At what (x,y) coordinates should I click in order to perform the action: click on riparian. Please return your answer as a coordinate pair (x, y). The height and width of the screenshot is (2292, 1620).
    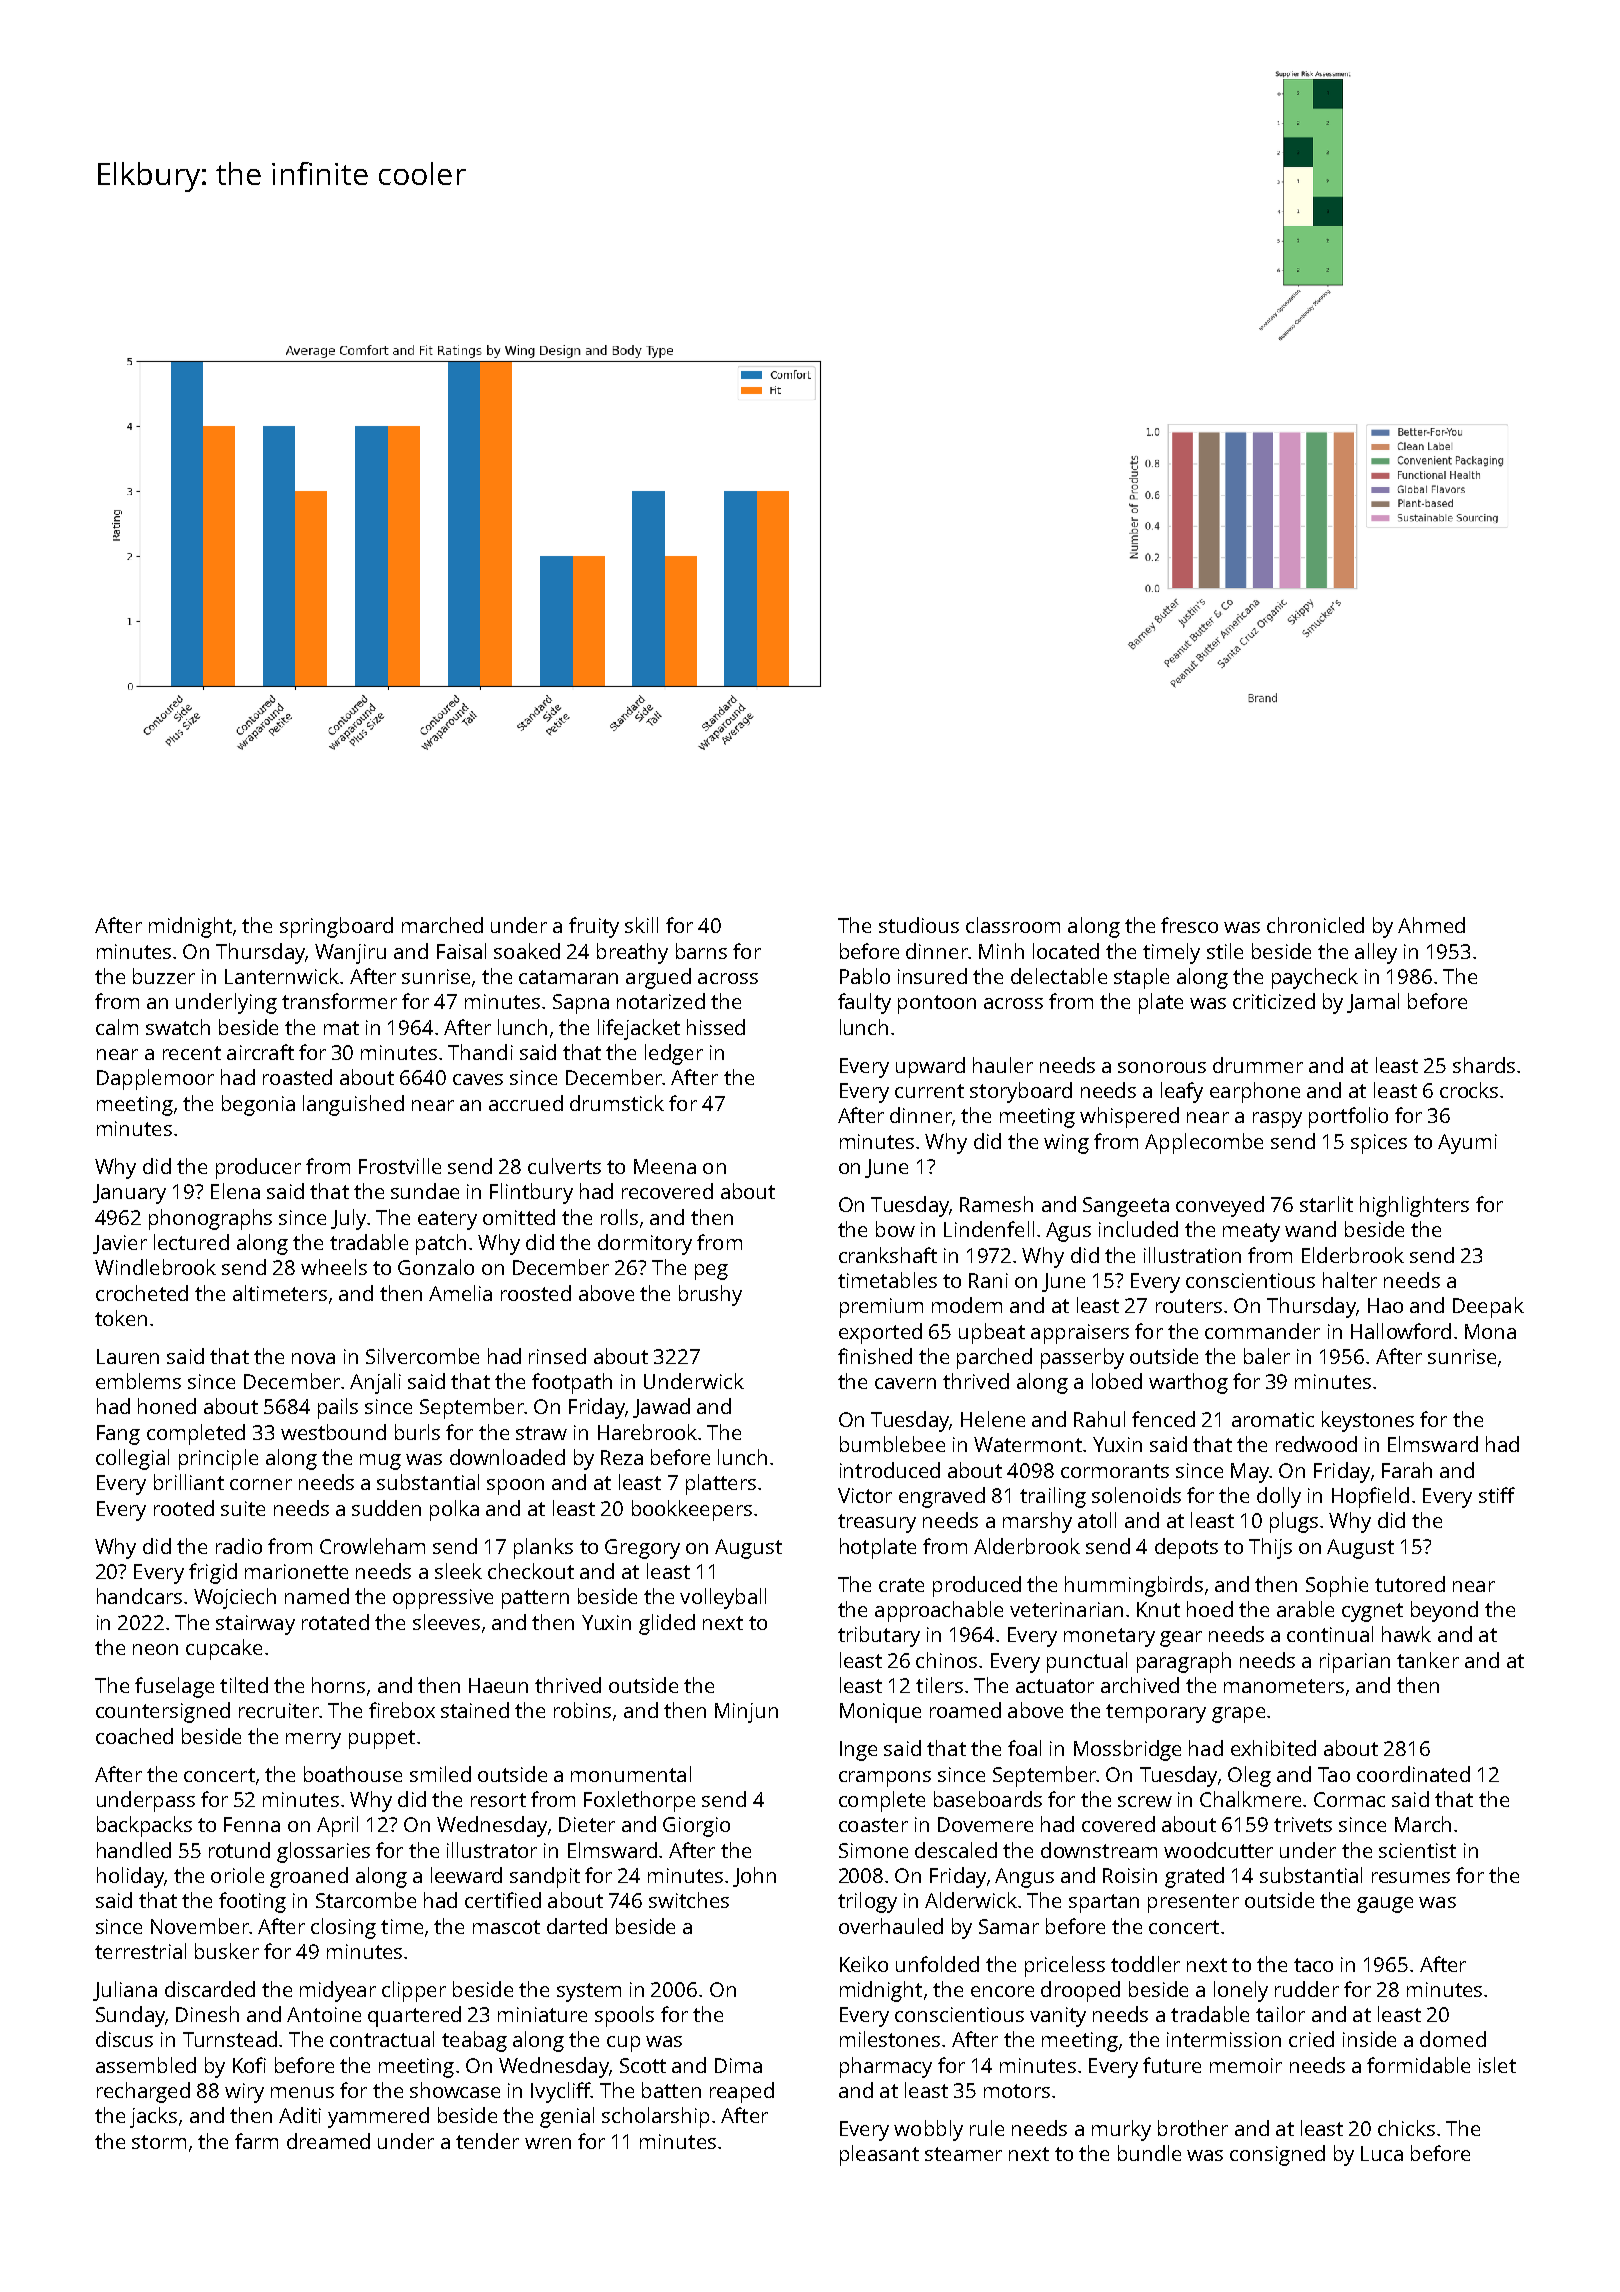
    Looking at the image, I should click on (1355, 1663).
